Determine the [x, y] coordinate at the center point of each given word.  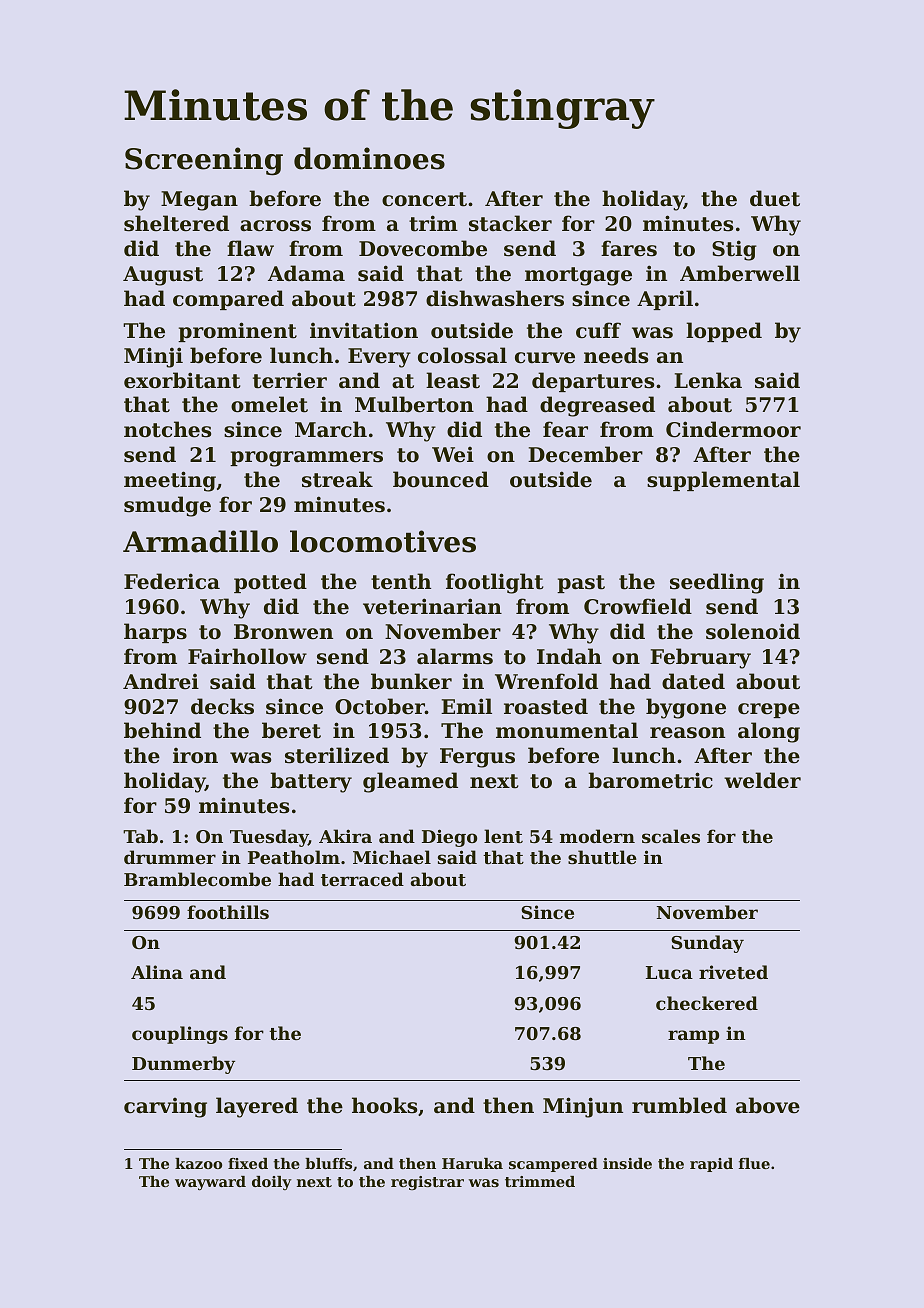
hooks [384, 1105]
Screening [204, 161]
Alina [157, 972]
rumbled [679, 1105]
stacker [510, 223]
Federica [172, 581]
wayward [210, 1183]
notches [167, 429]
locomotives [383, 541]
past [581, 584]
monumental [567, 730]
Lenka [708, 380]
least [453, 380]
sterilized [337, 755]
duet [775, 198]
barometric [650, 780]
